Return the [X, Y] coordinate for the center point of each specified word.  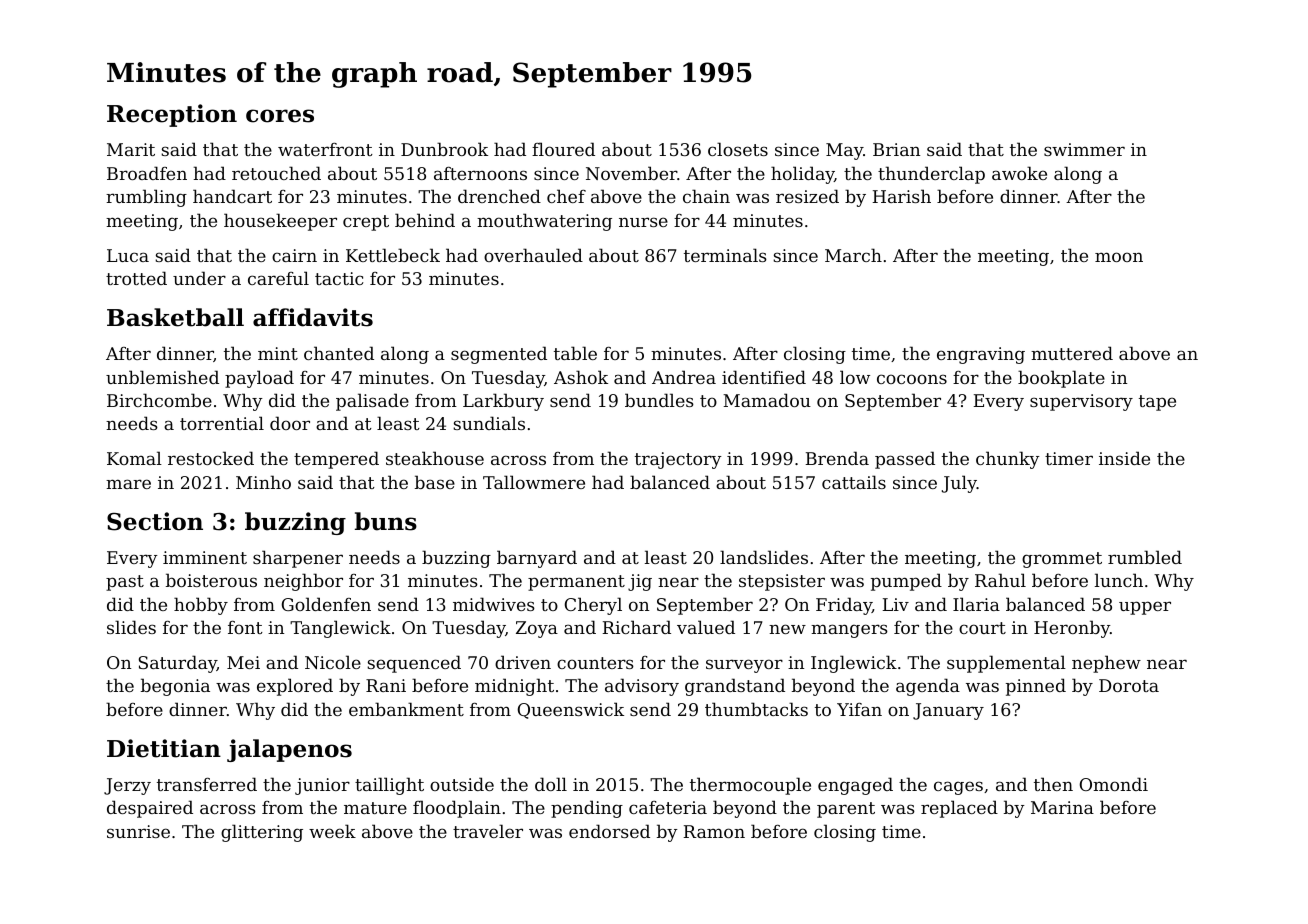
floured [563, 149]
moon [1119, 257]
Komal [134, 458]
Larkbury [503, 402]
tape [1157, 403]
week [332, 831]
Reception [172, 115]
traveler [488, 831]
